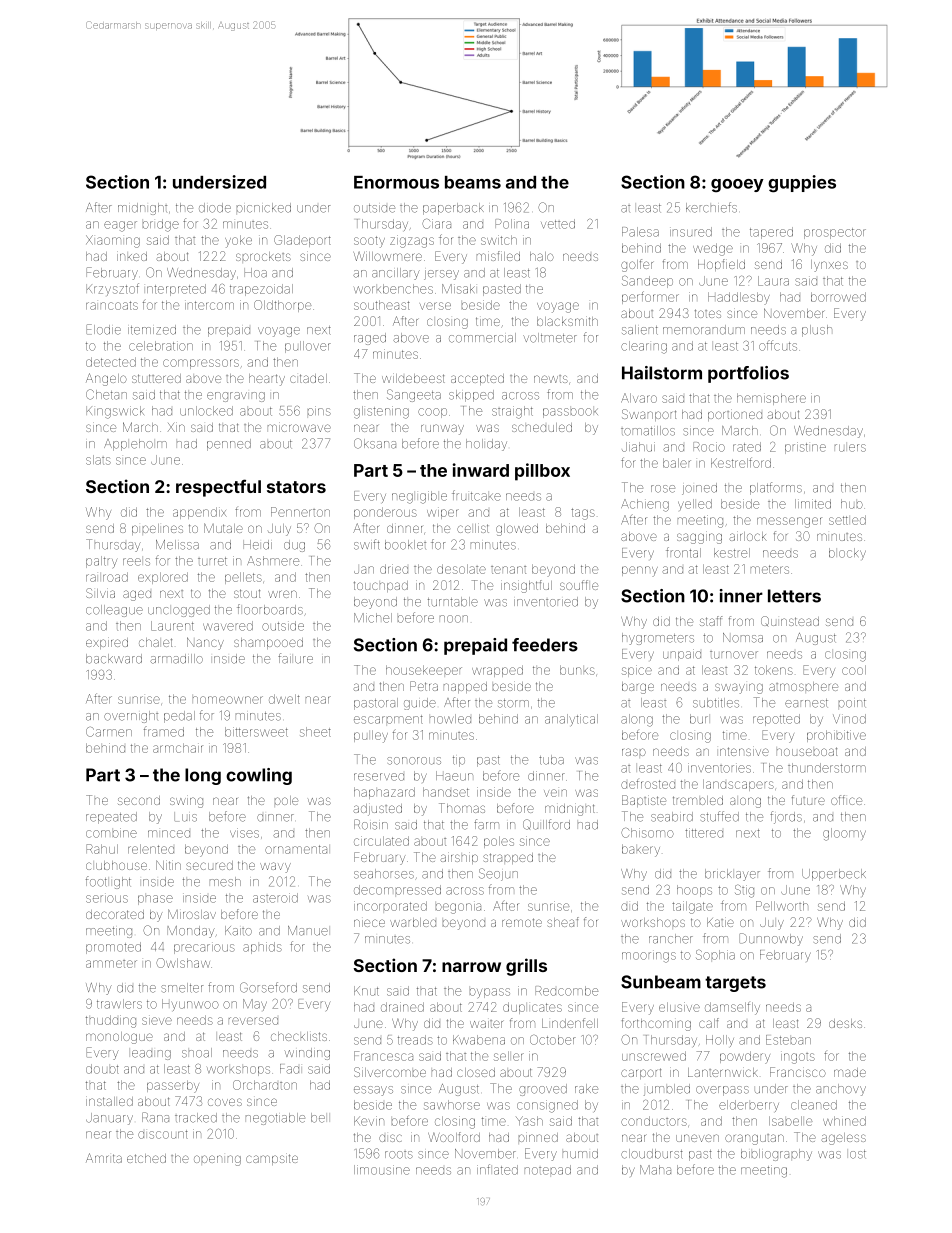 This document has height=1233, width=952. Describe the element at coordinates (394, 569) in the document. I see `dried` at that location.
